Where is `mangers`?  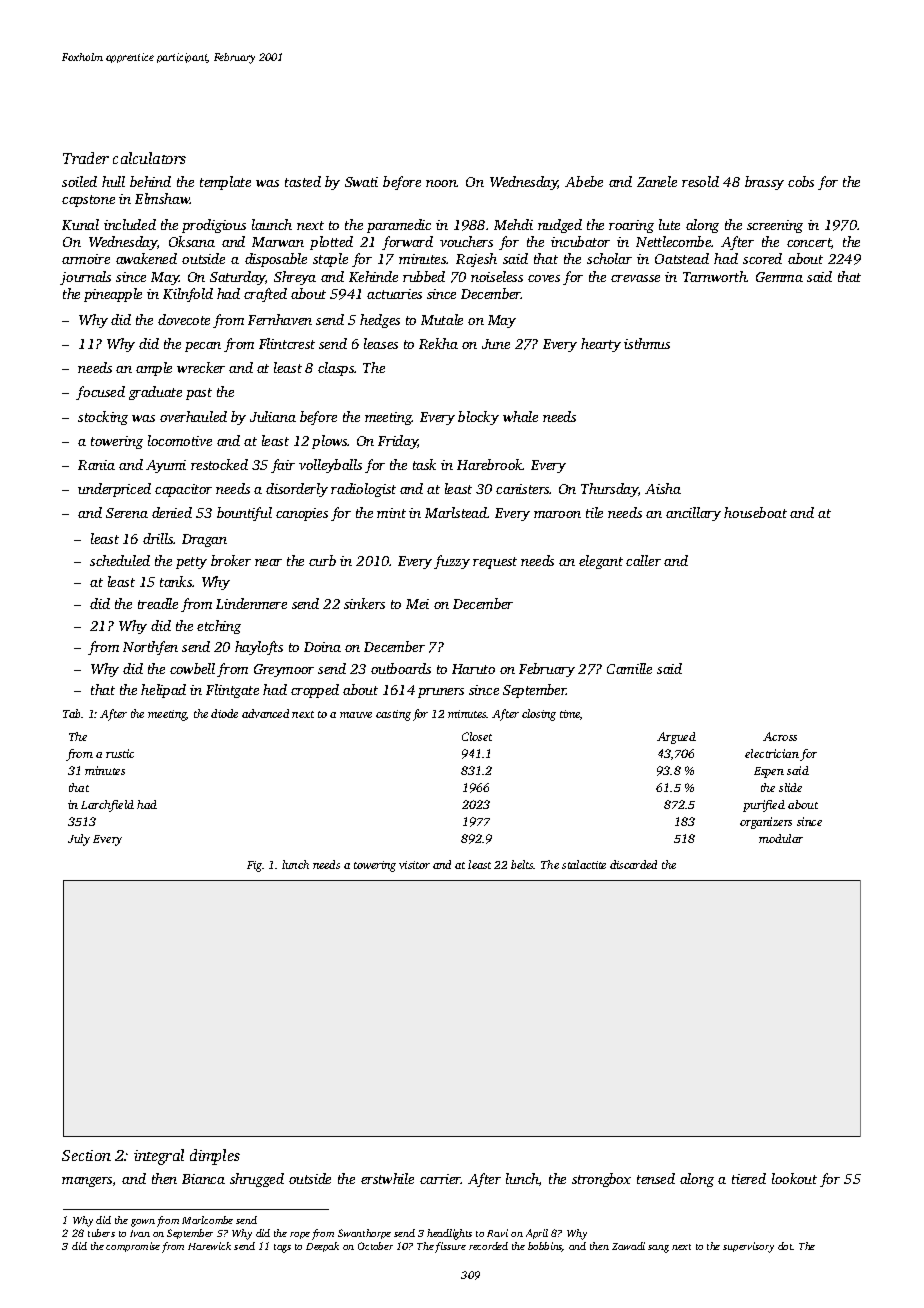
mangers is located at coordinates (87, 1182).
